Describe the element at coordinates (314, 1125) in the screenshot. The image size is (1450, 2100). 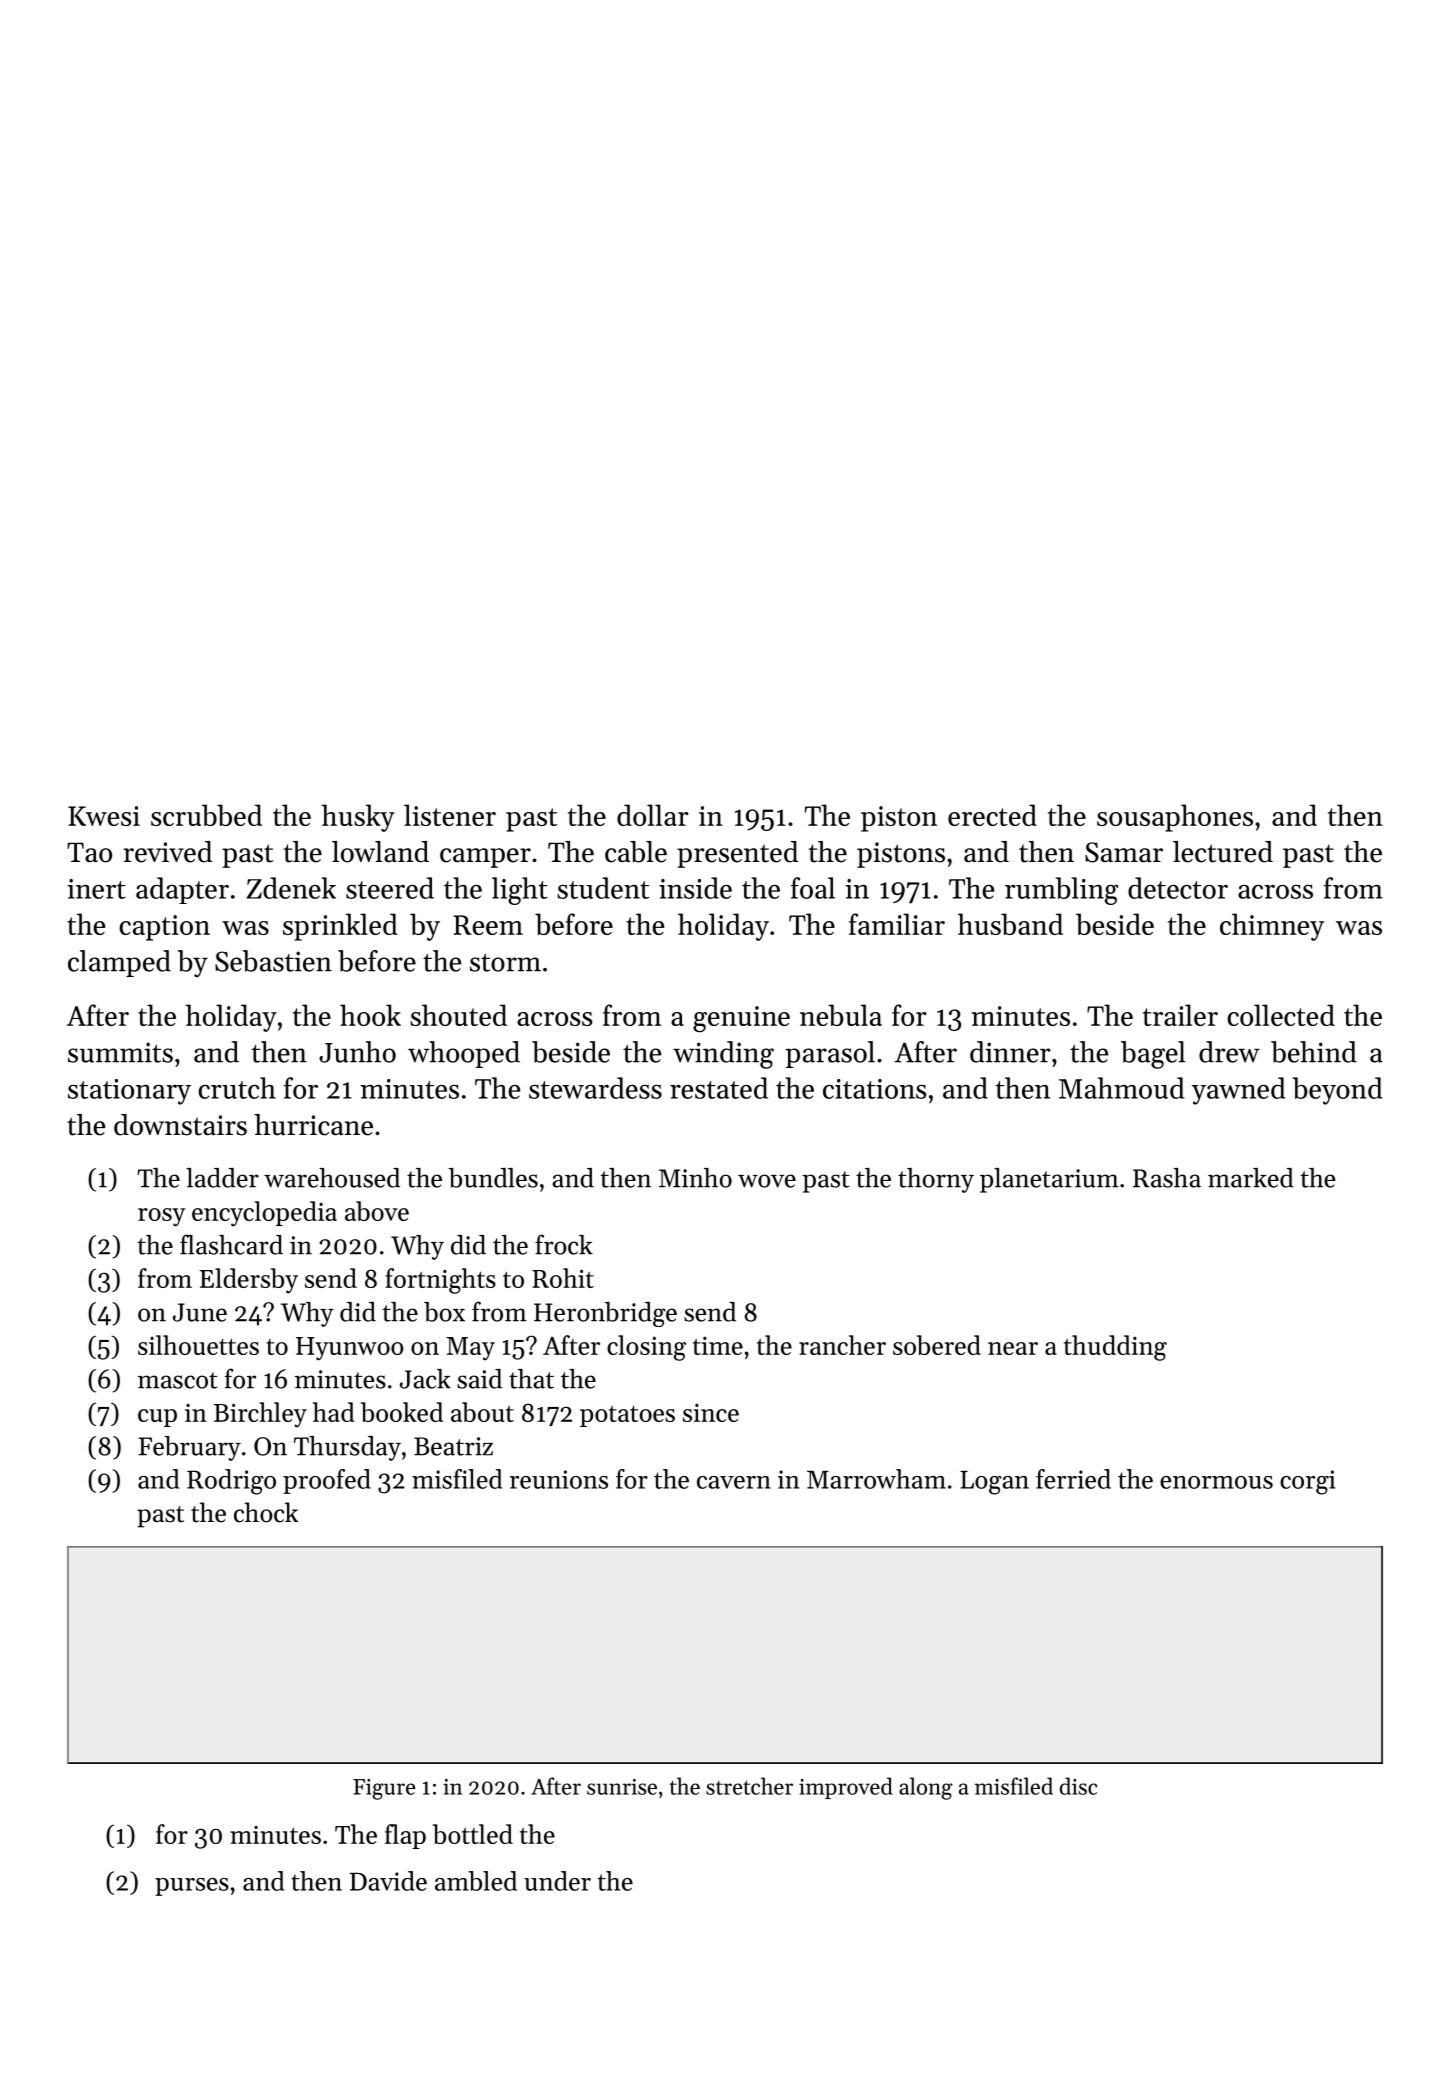
I see `hurricane` at that location.
